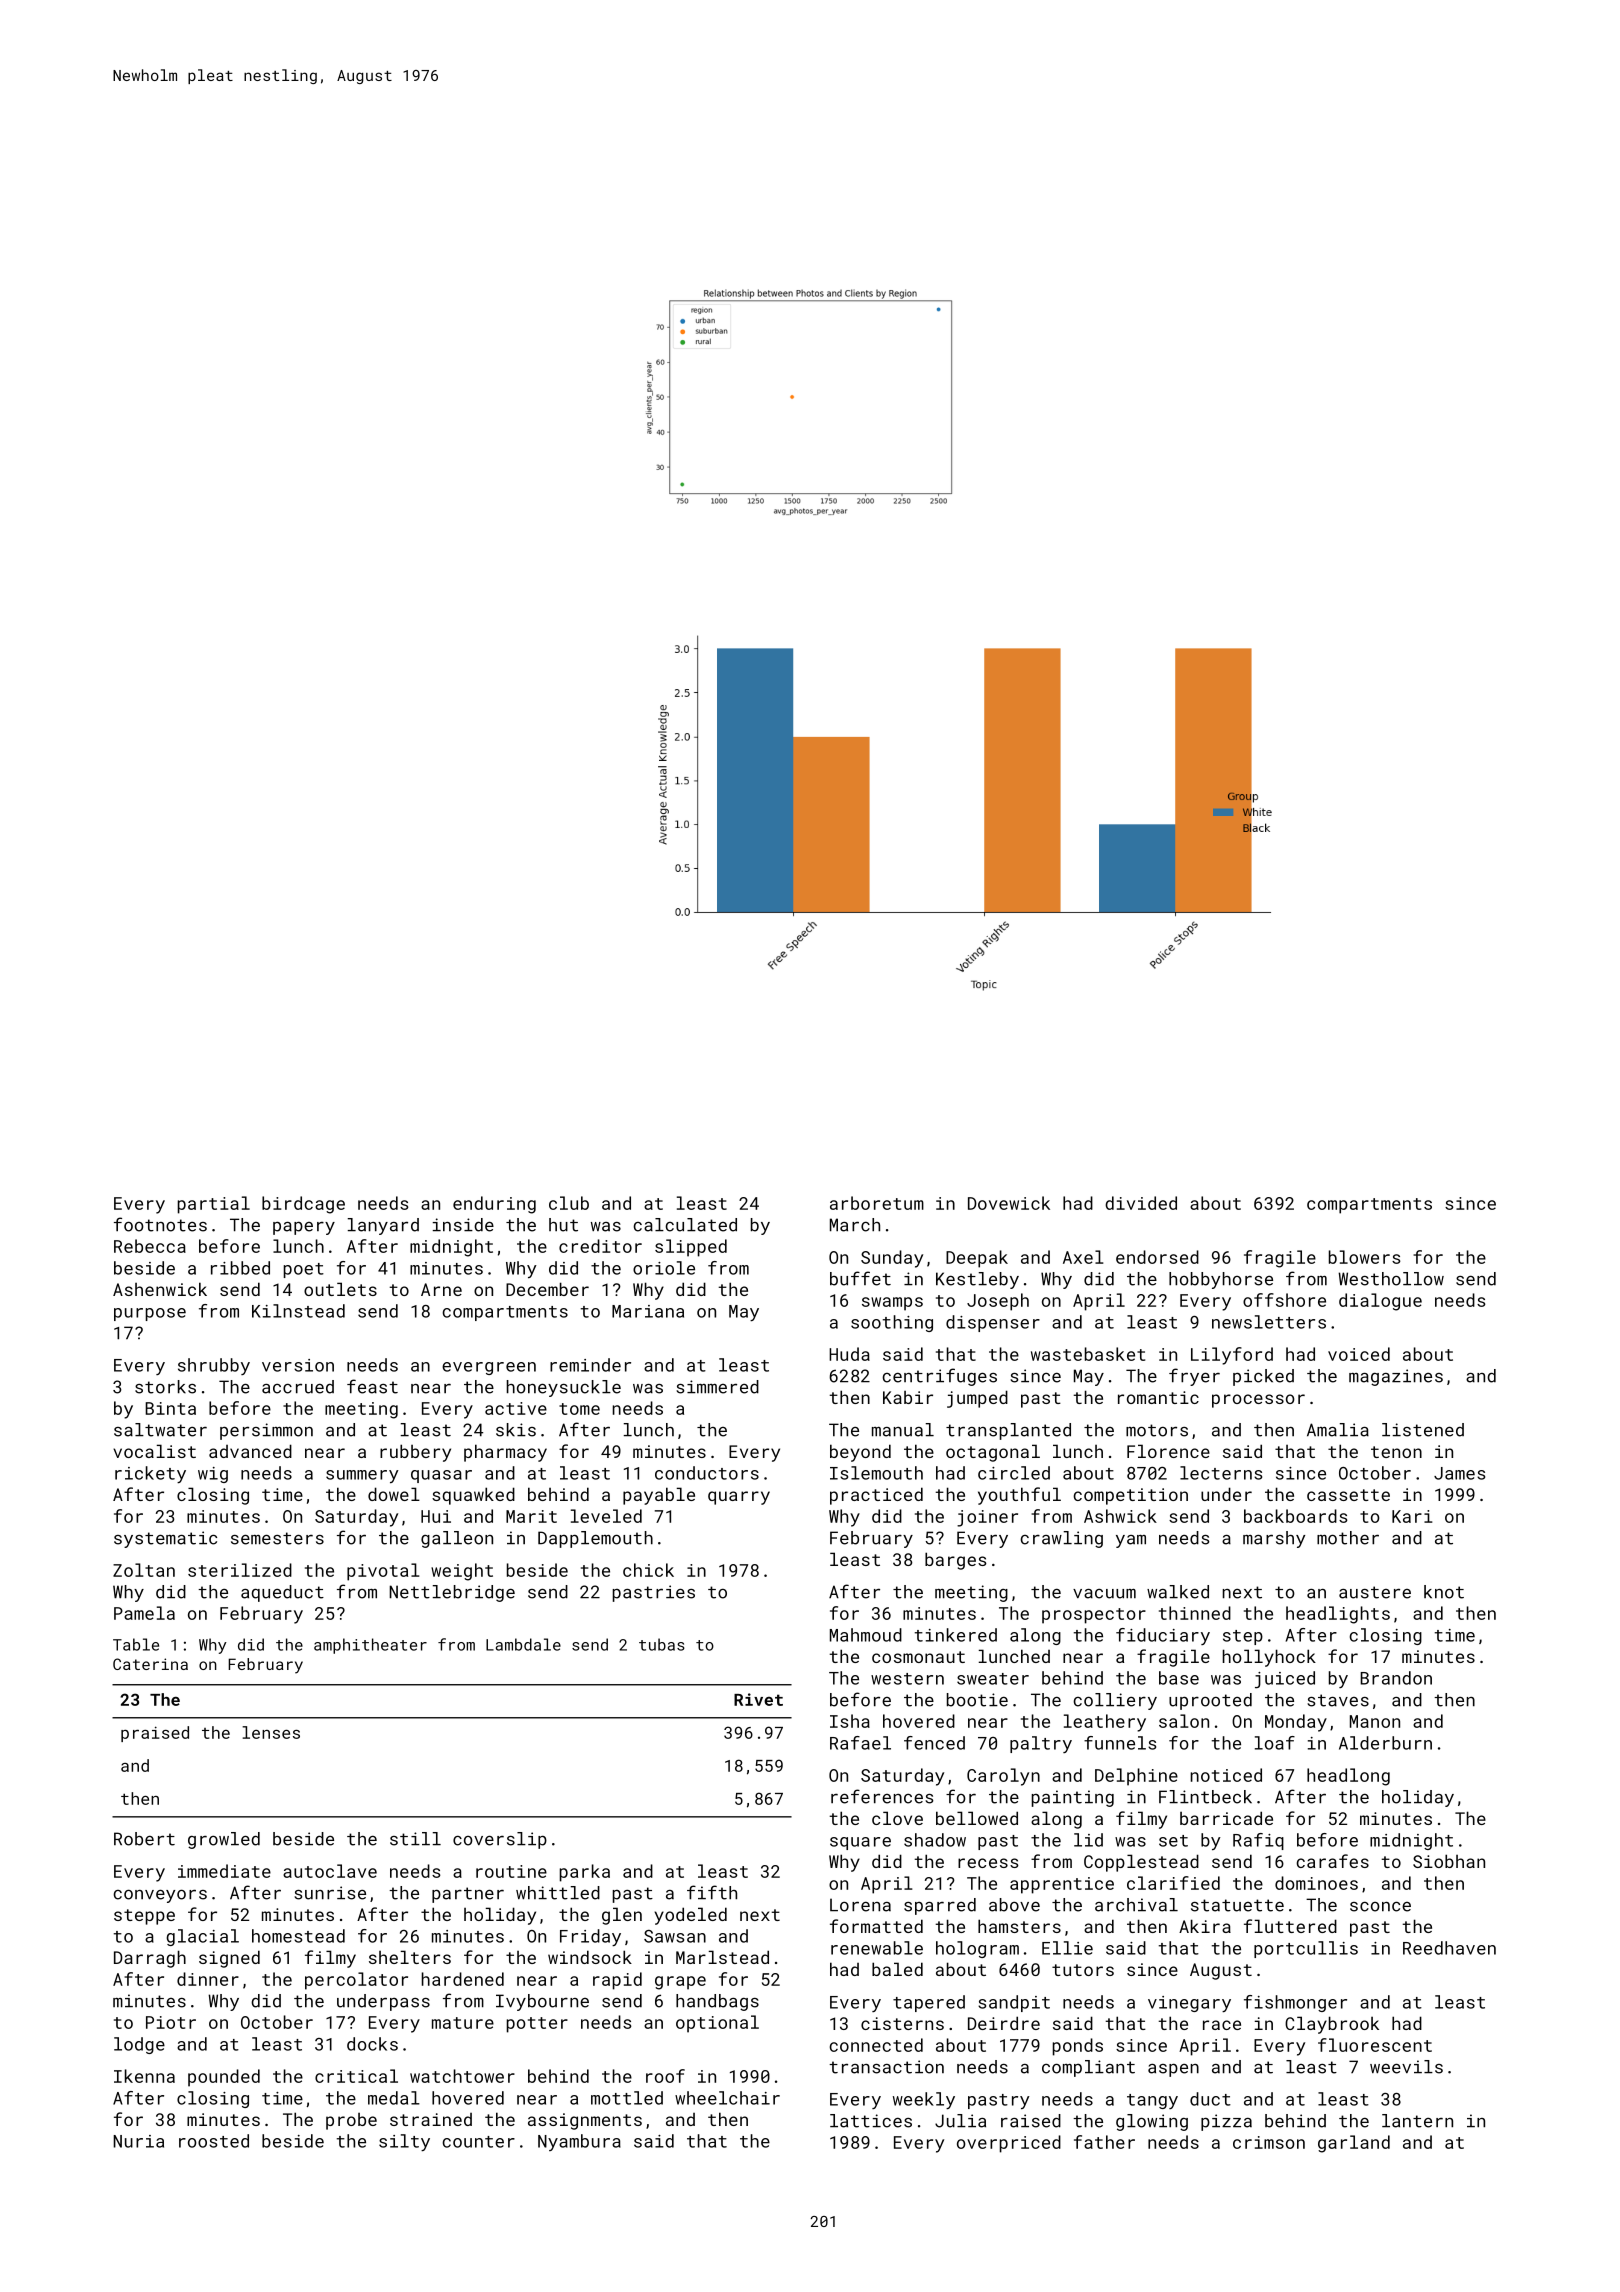 This screenshot has width=1620, height=2292. I want to click on creditor, so click(600, 1246).
